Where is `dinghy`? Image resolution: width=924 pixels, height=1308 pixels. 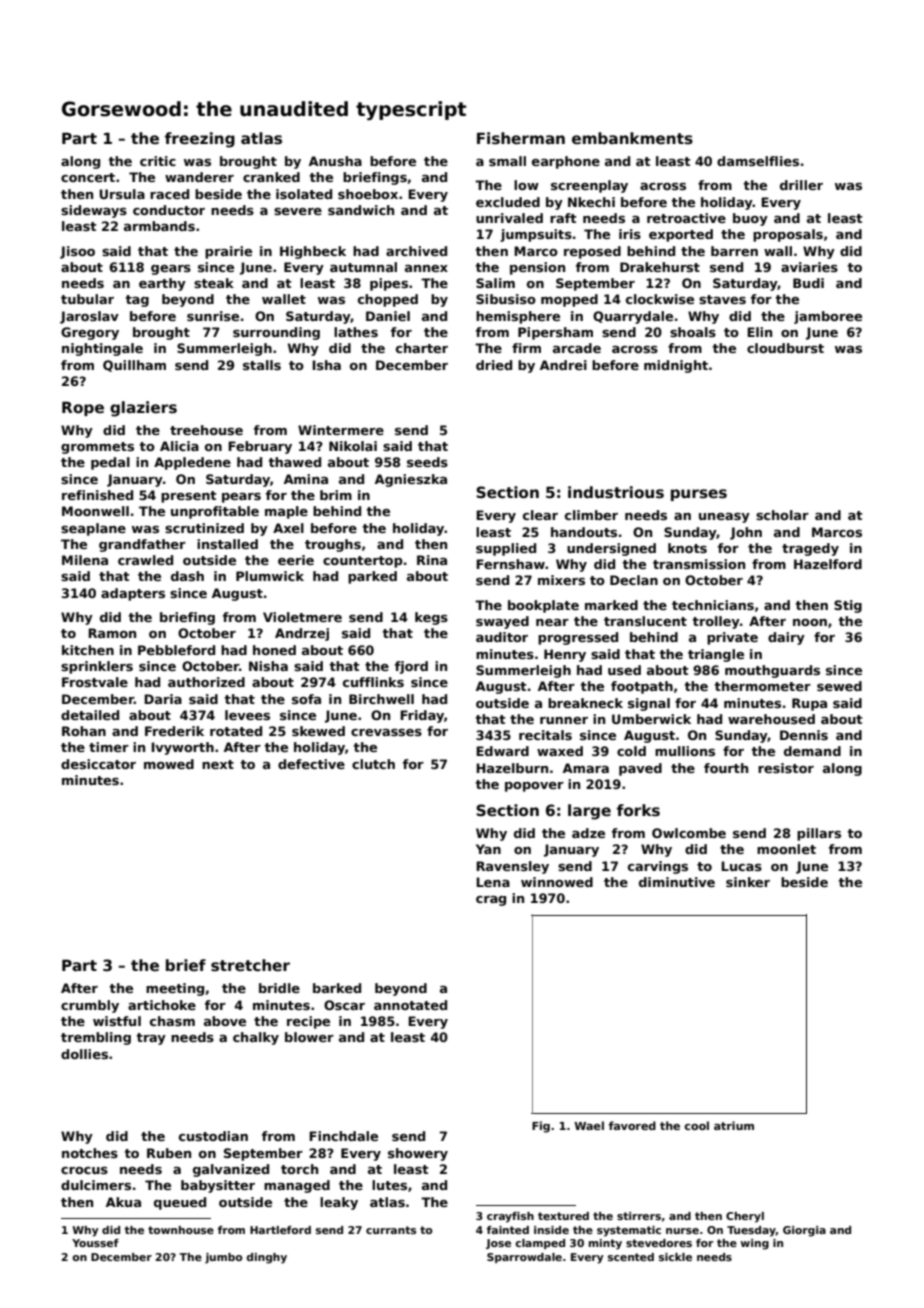
dinghy is located at coordinates (266, 1258).
